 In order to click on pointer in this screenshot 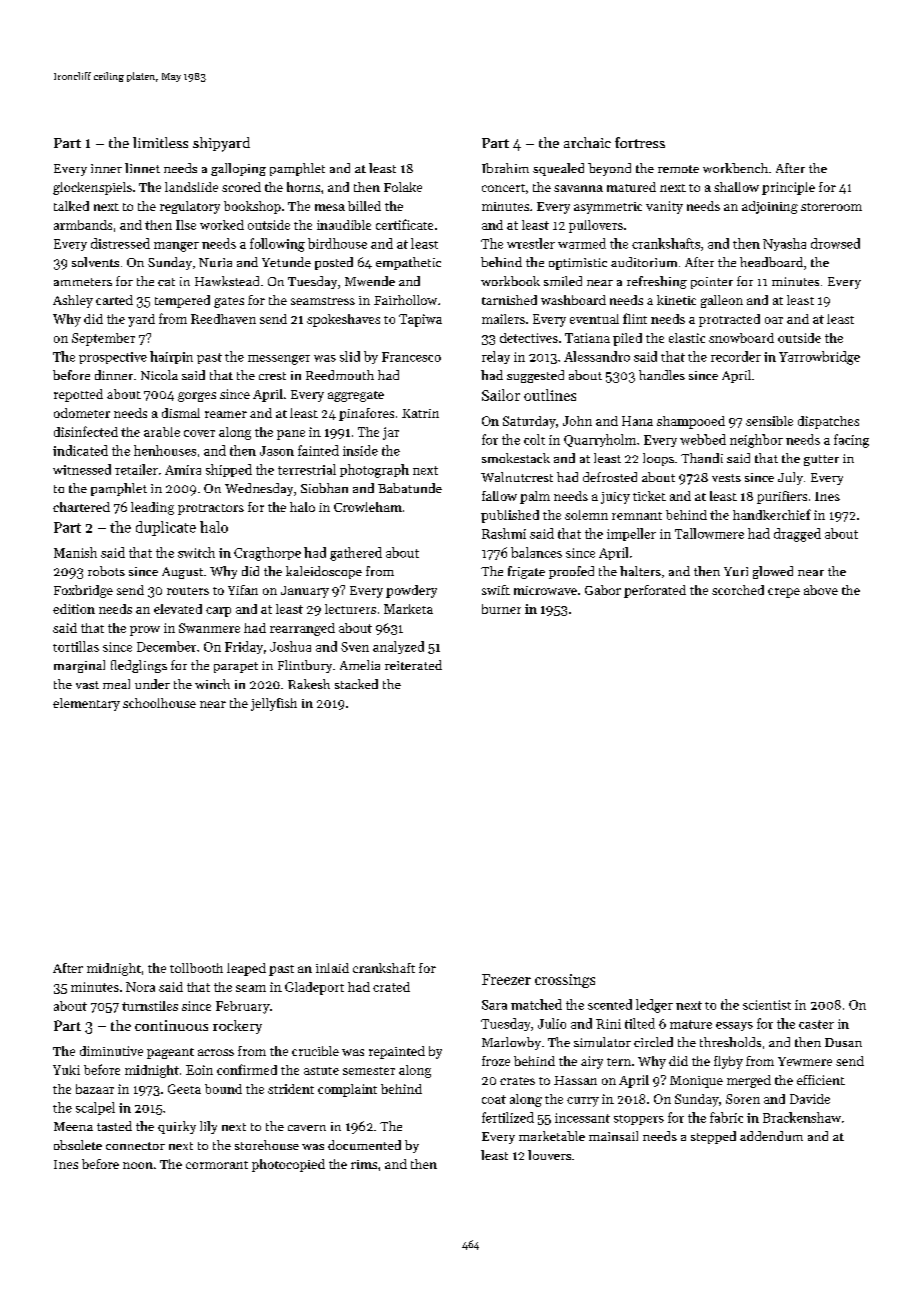, I will do `click(712, 283)`.
